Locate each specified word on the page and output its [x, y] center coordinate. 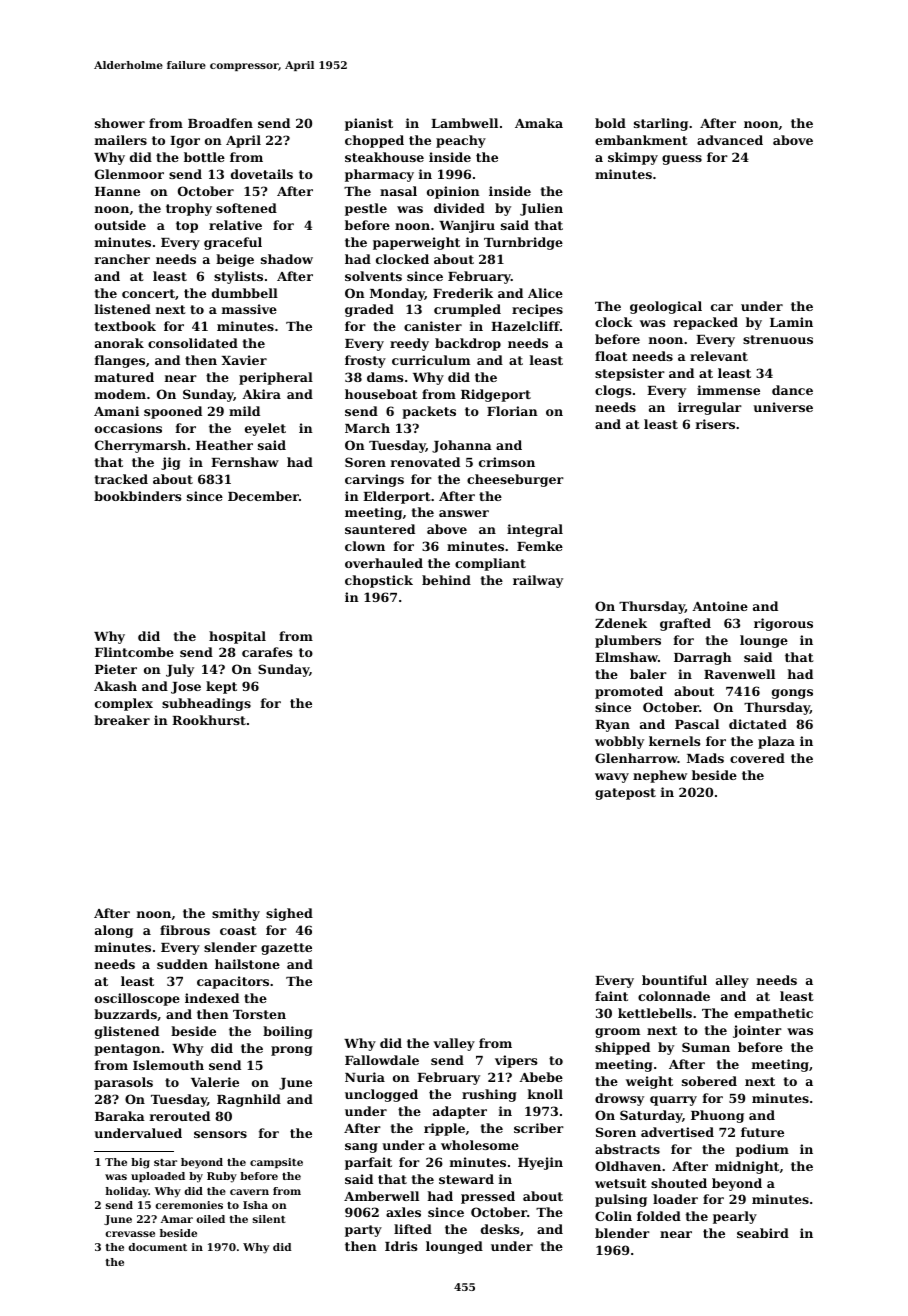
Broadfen [220, 123]
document [157, 1247]
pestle [366, 209]
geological [666, 307]
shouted [679, 1183]
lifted [413, 1229]
